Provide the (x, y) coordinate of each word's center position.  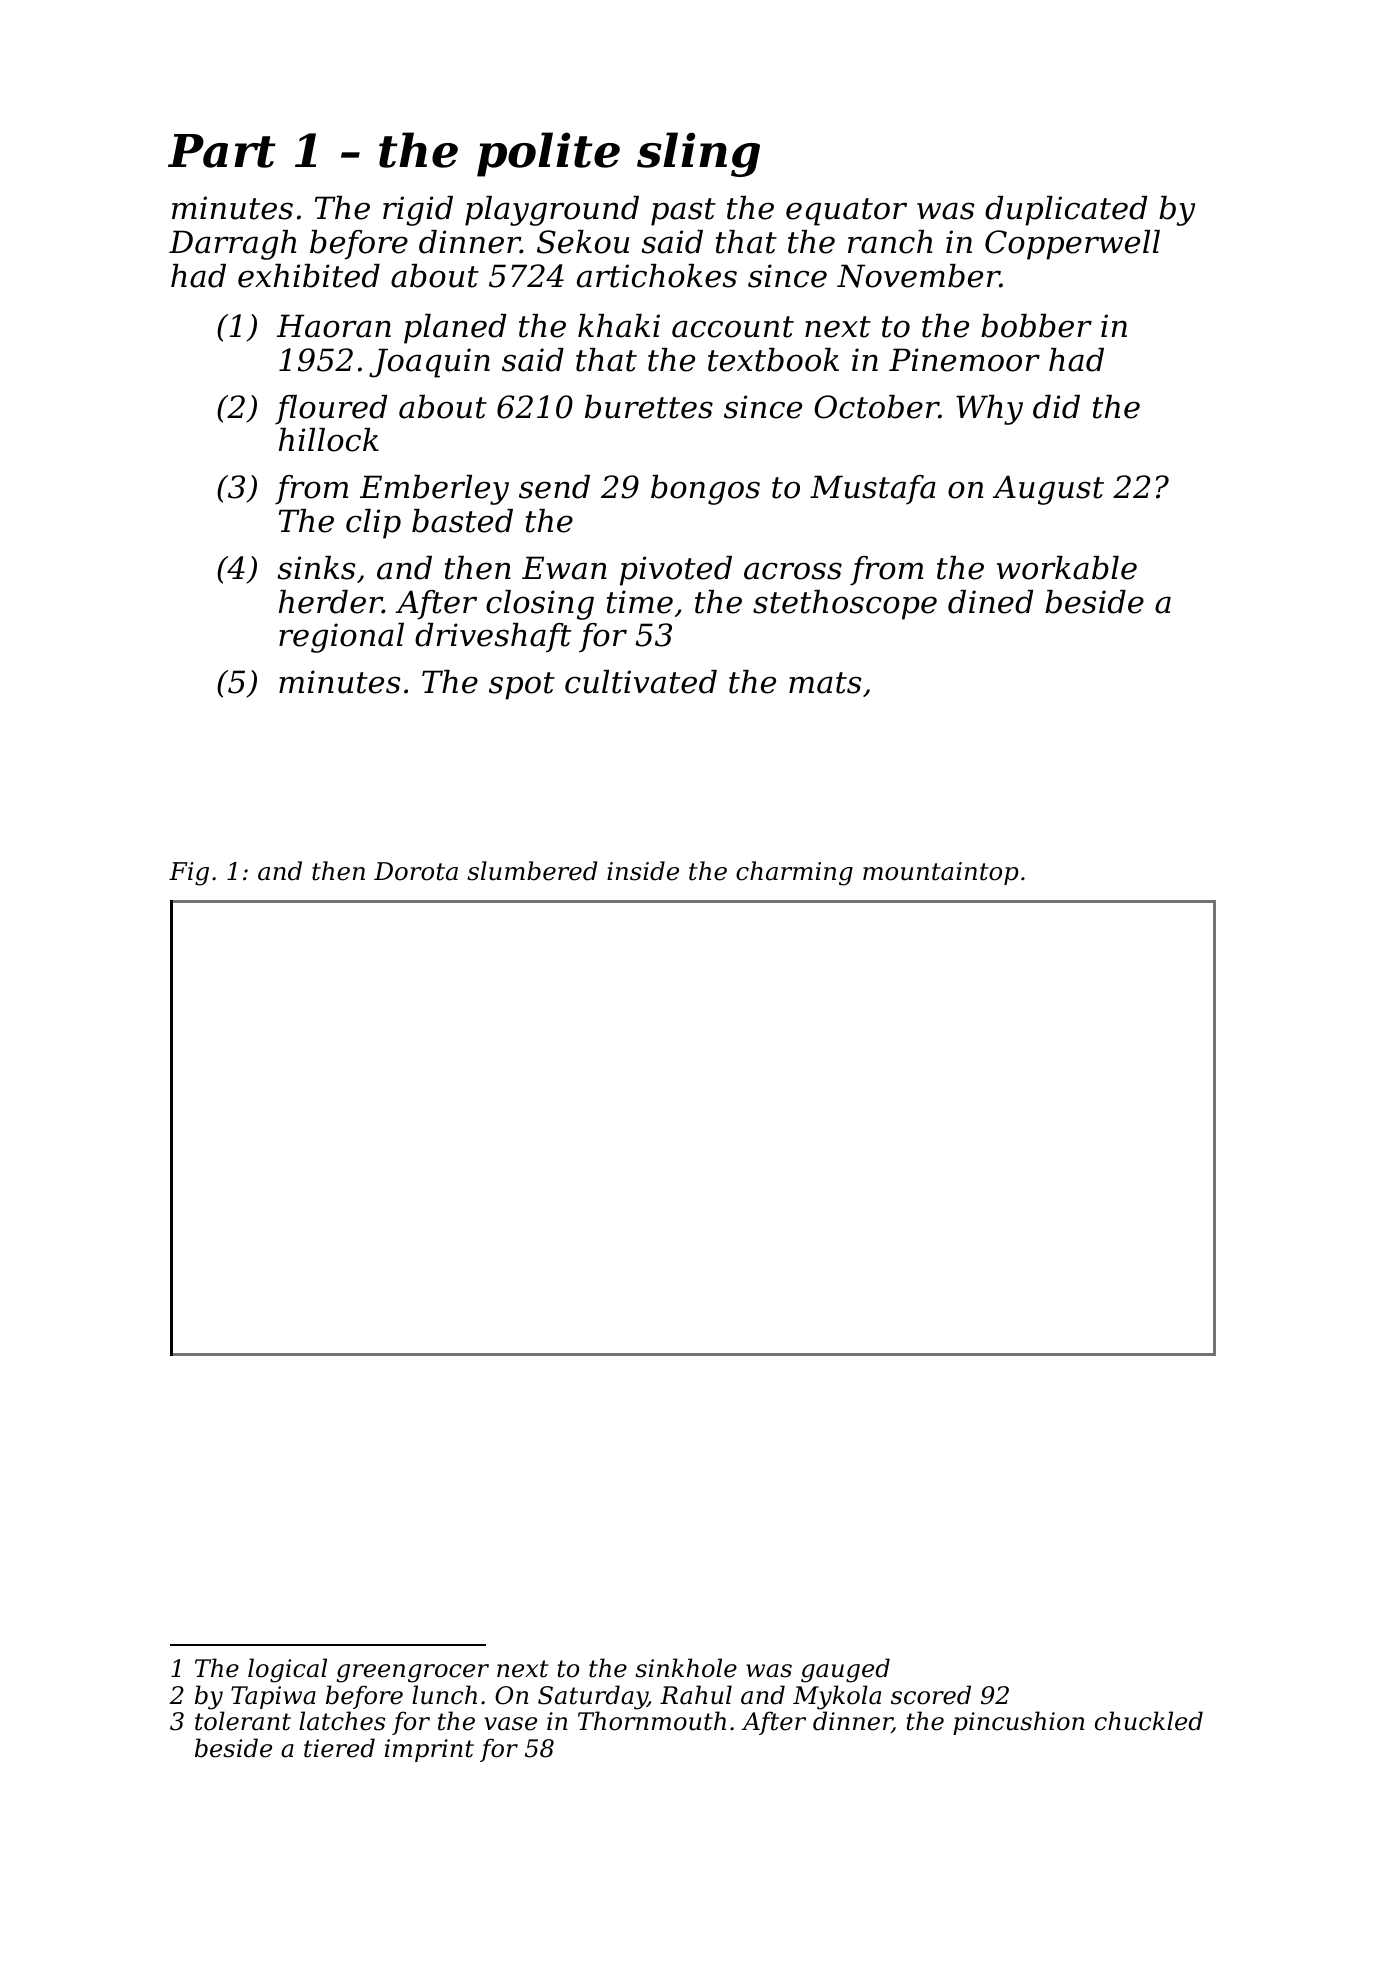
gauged (845, 1670)
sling (698, 154)
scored (931, 1695)
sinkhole (686, 1668)
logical (287, 1670)
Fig (189, 874)
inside (643, 871)
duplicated (1066, 211)
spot (522, 686)
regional (341, 638)
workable (1067, 568)
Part (222, 151)
